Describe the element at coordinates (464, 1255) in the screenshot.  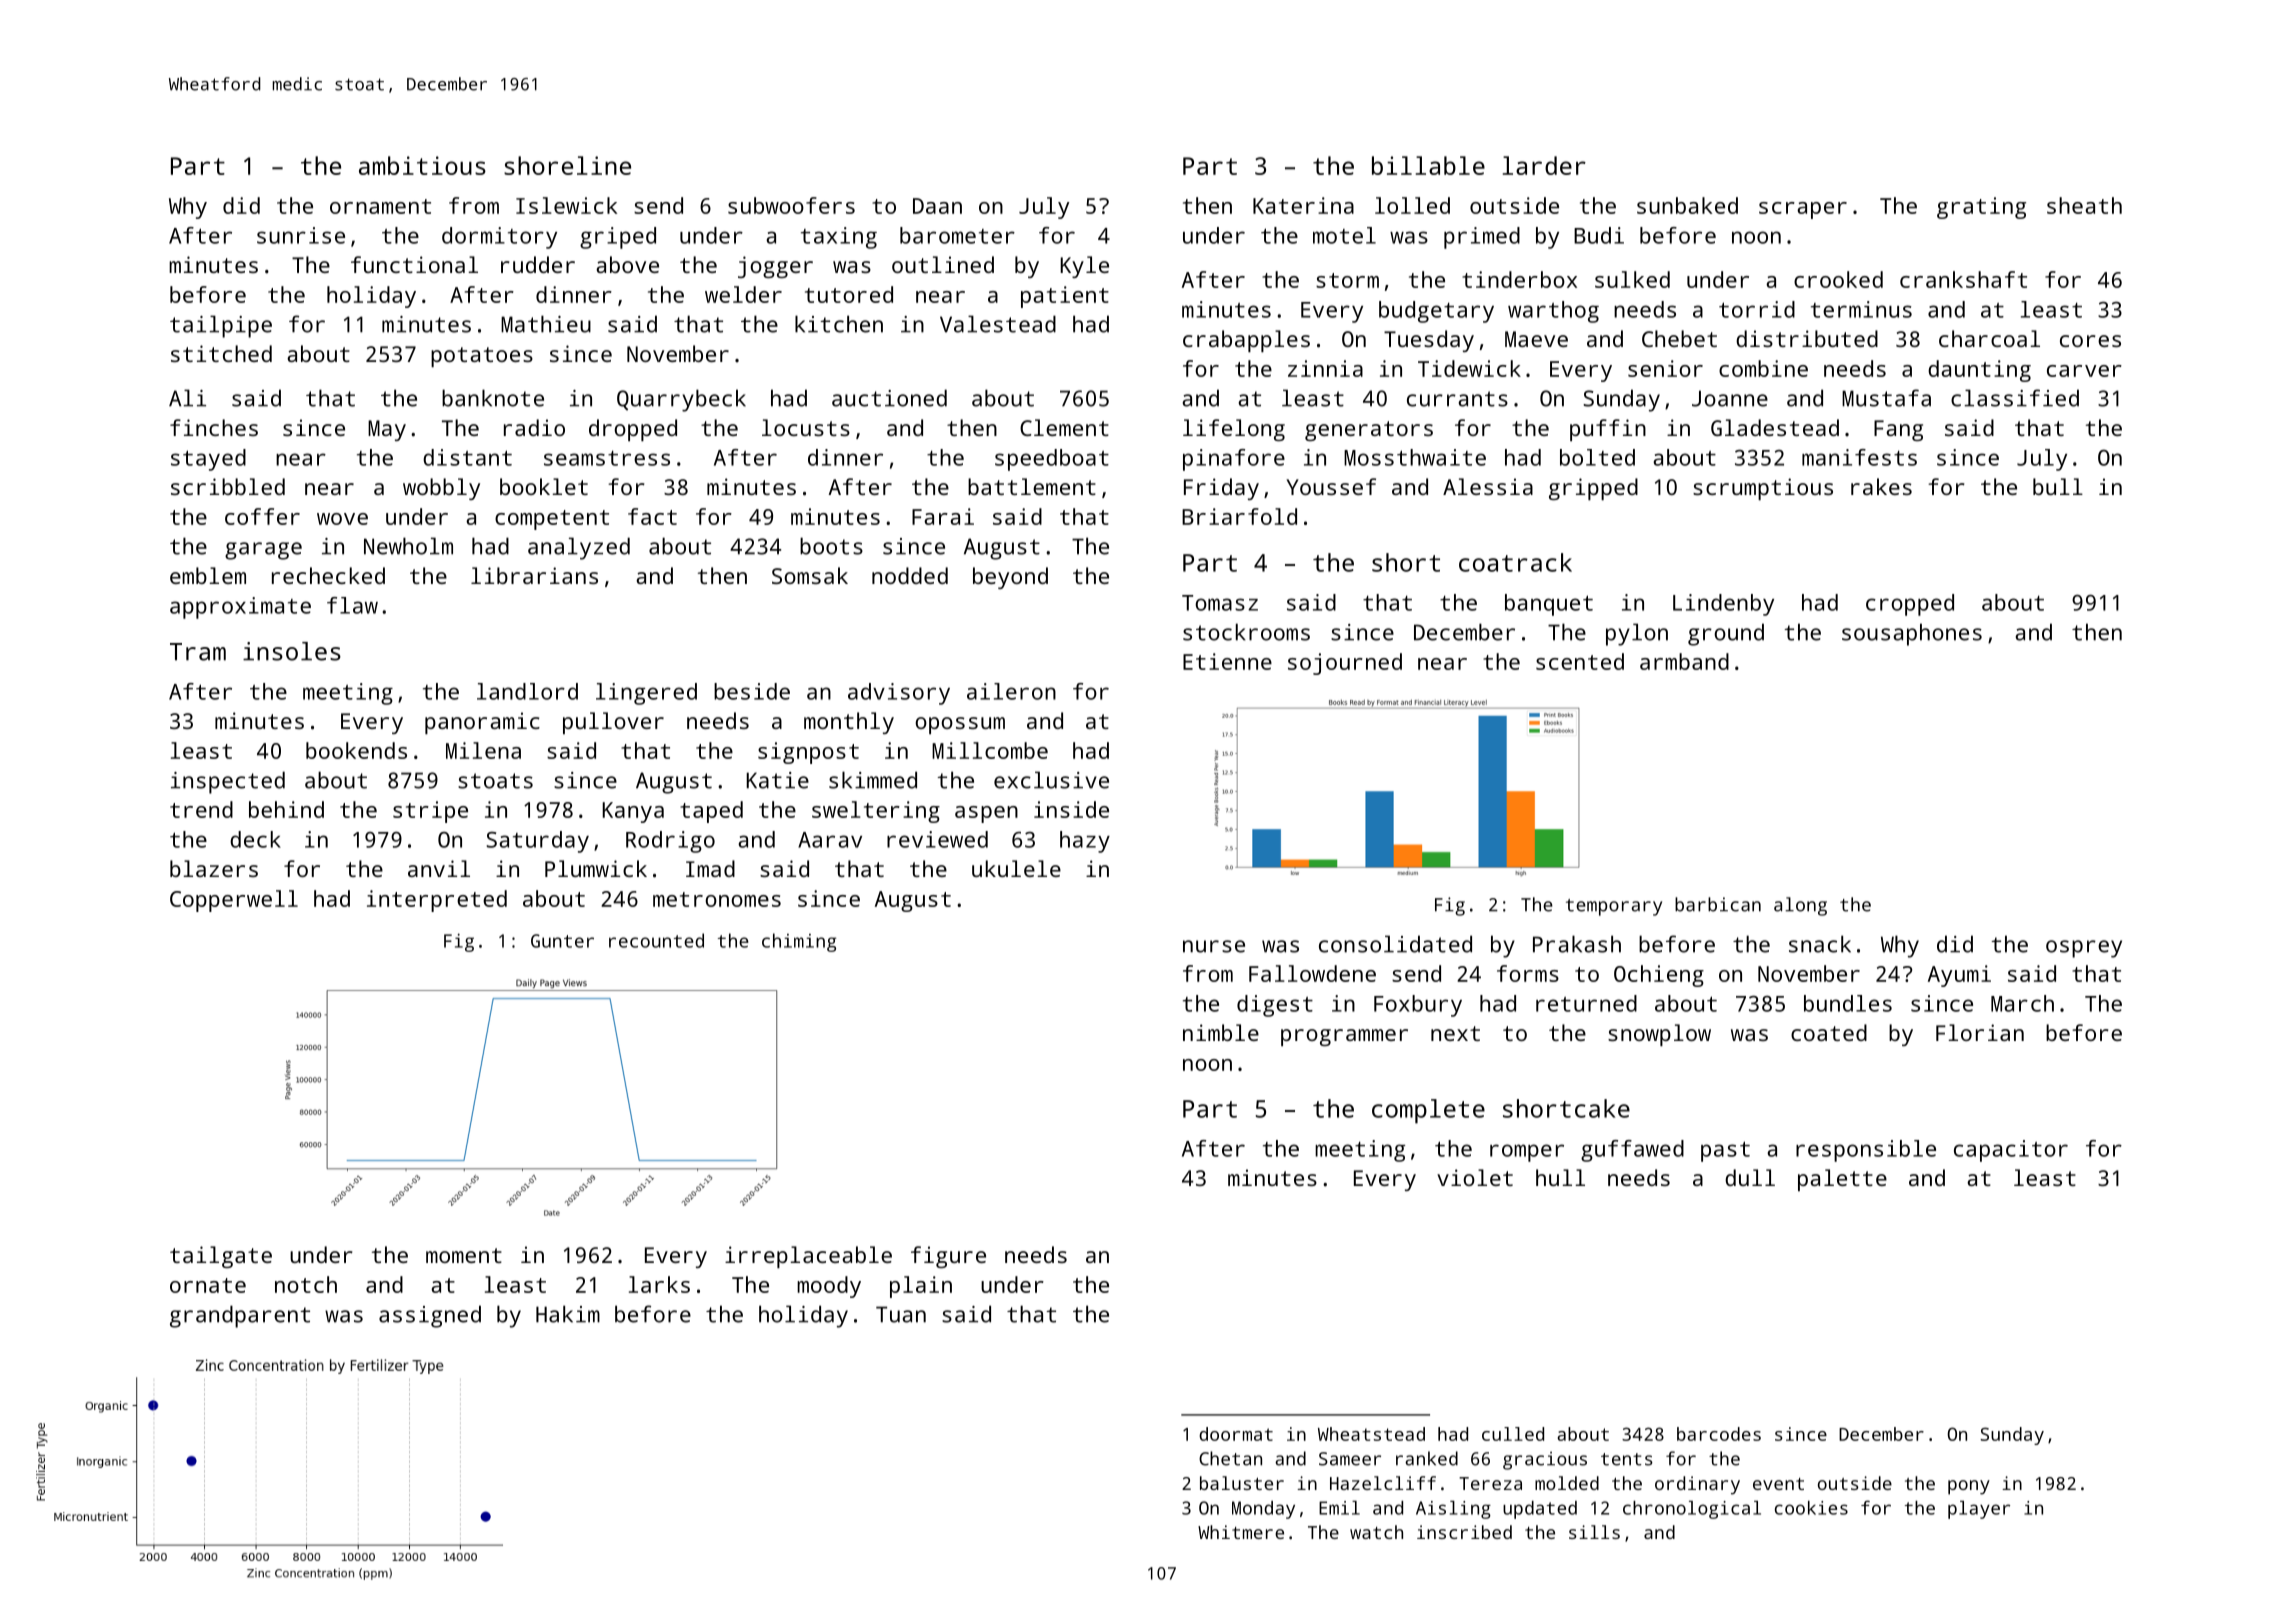
I see `moment` at that location.
